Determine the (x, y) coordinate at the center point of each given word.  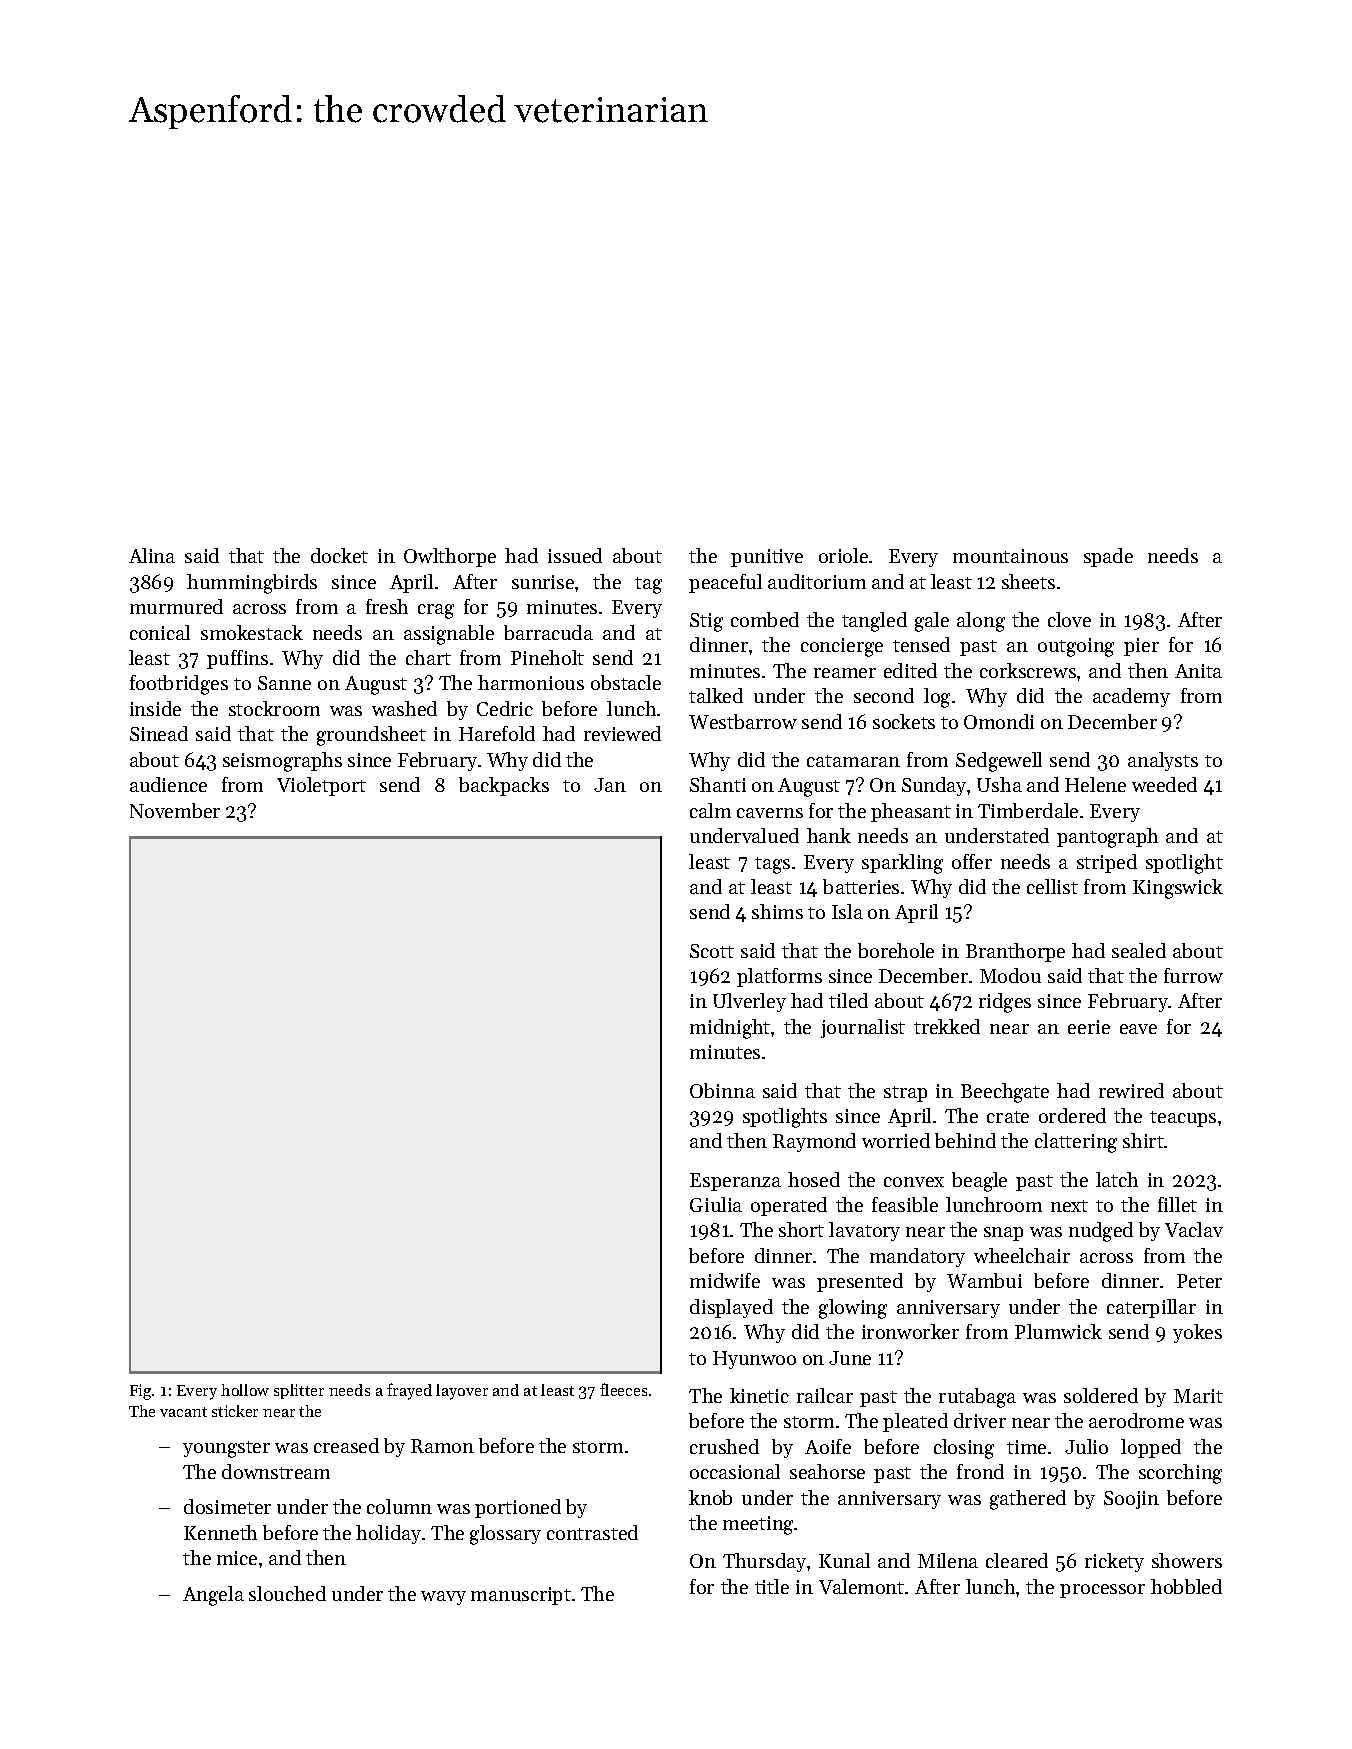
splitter (299, 1391)
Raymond (814, 1142)
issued (575, 555)
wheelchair (1022, 1255)
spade (1108, 557)
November (175, 810)
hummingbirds (252, 584)
